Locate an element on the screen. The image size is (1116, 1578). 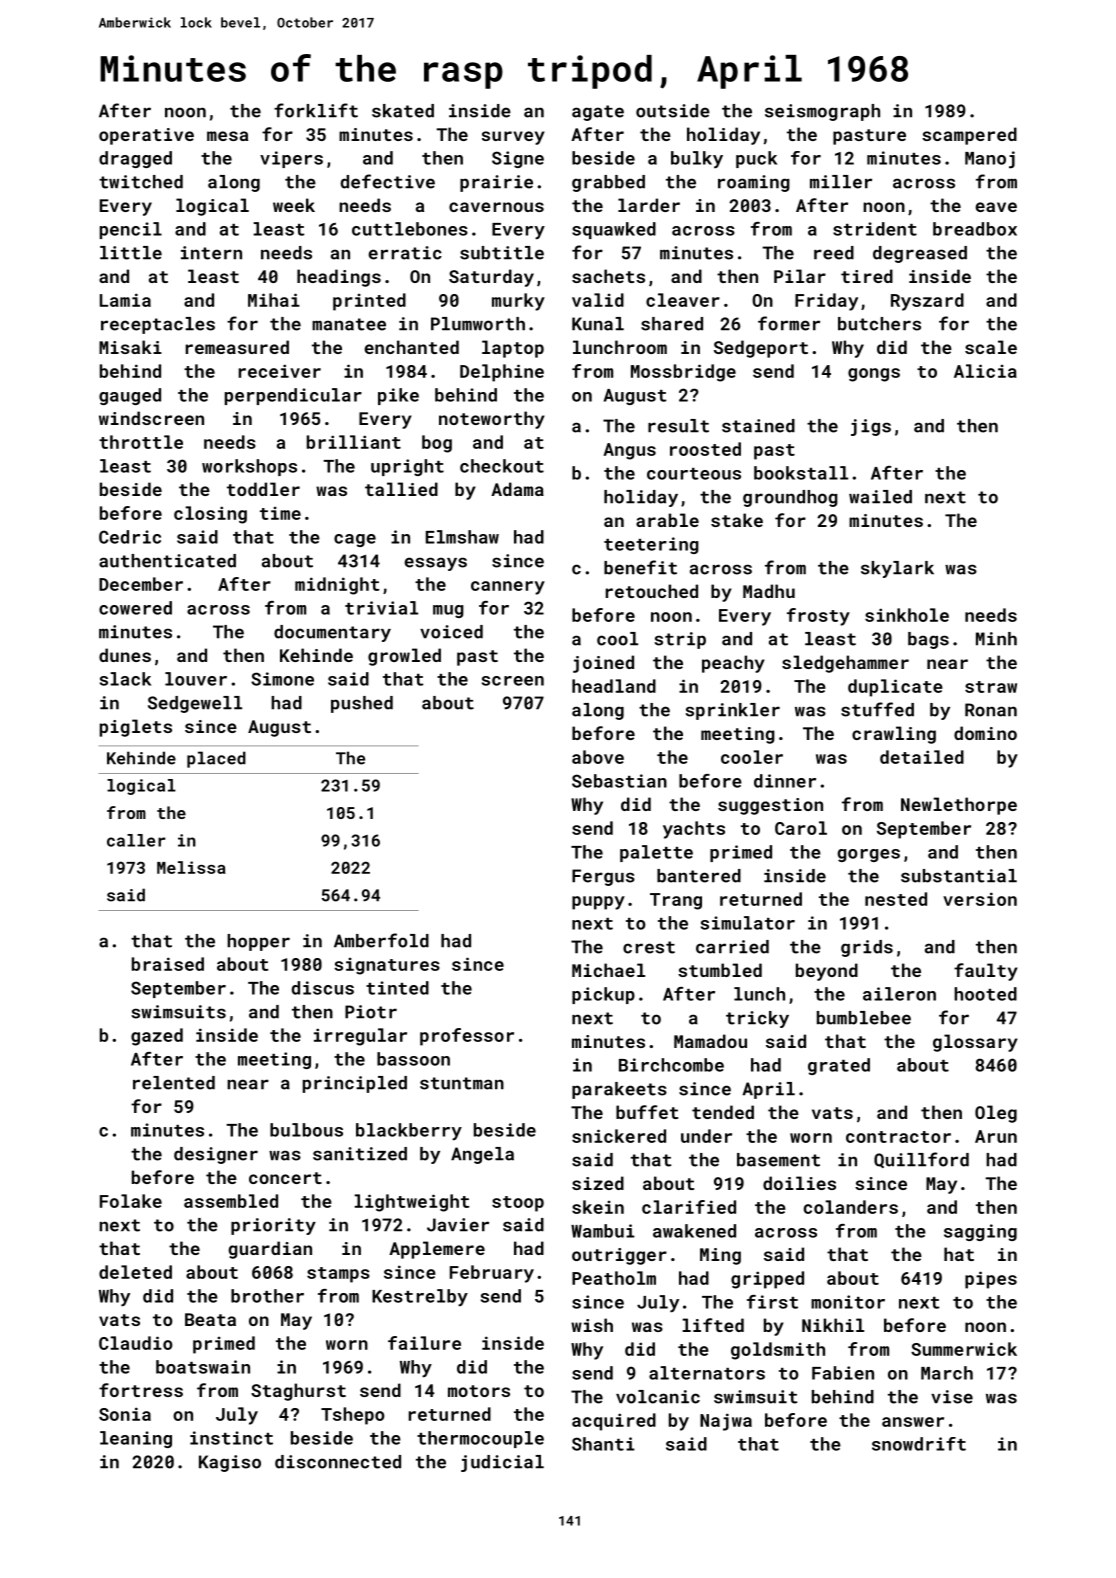
scampered is located at coordinates (969, 136).
